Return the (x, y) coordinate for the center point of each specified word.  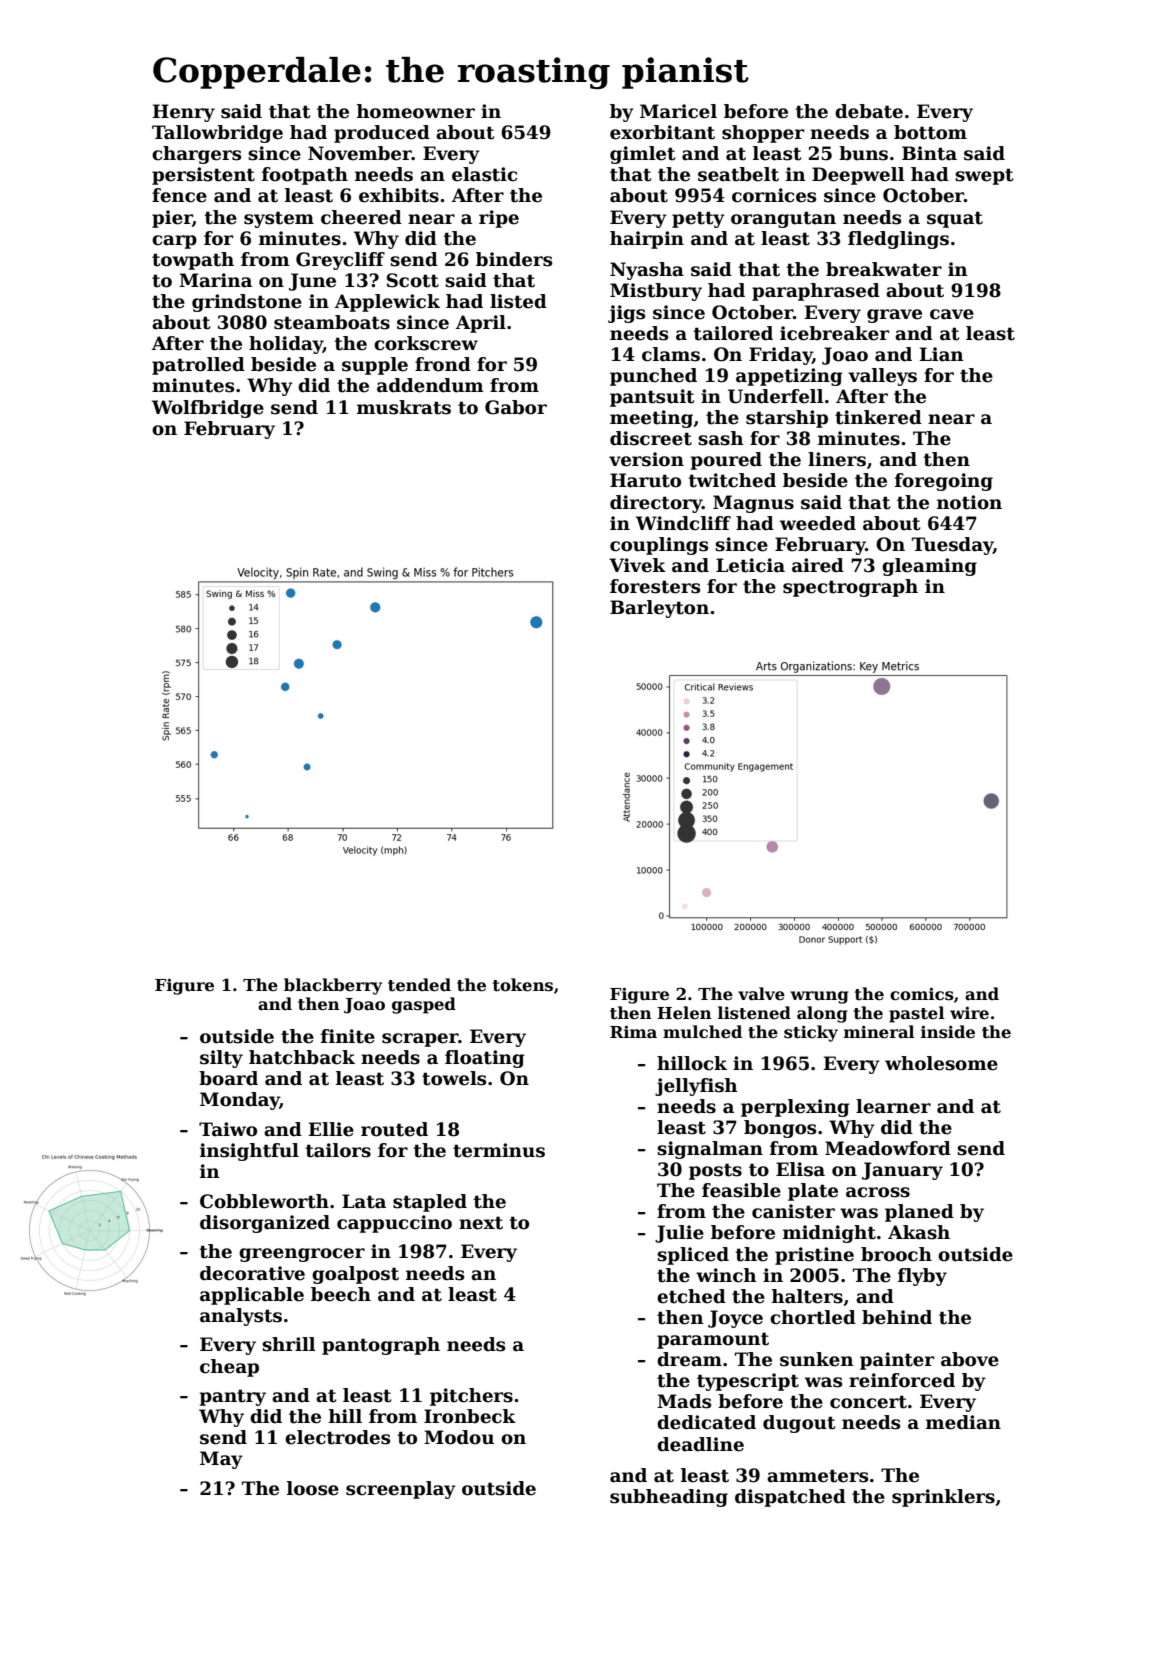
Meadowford (888, 1148)
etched (691, 1296)
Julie (679, 1234)
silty (221, 1059)
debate (869, 111)
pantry (233, 1397)
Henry (184, 113)
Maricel (678, 111)
